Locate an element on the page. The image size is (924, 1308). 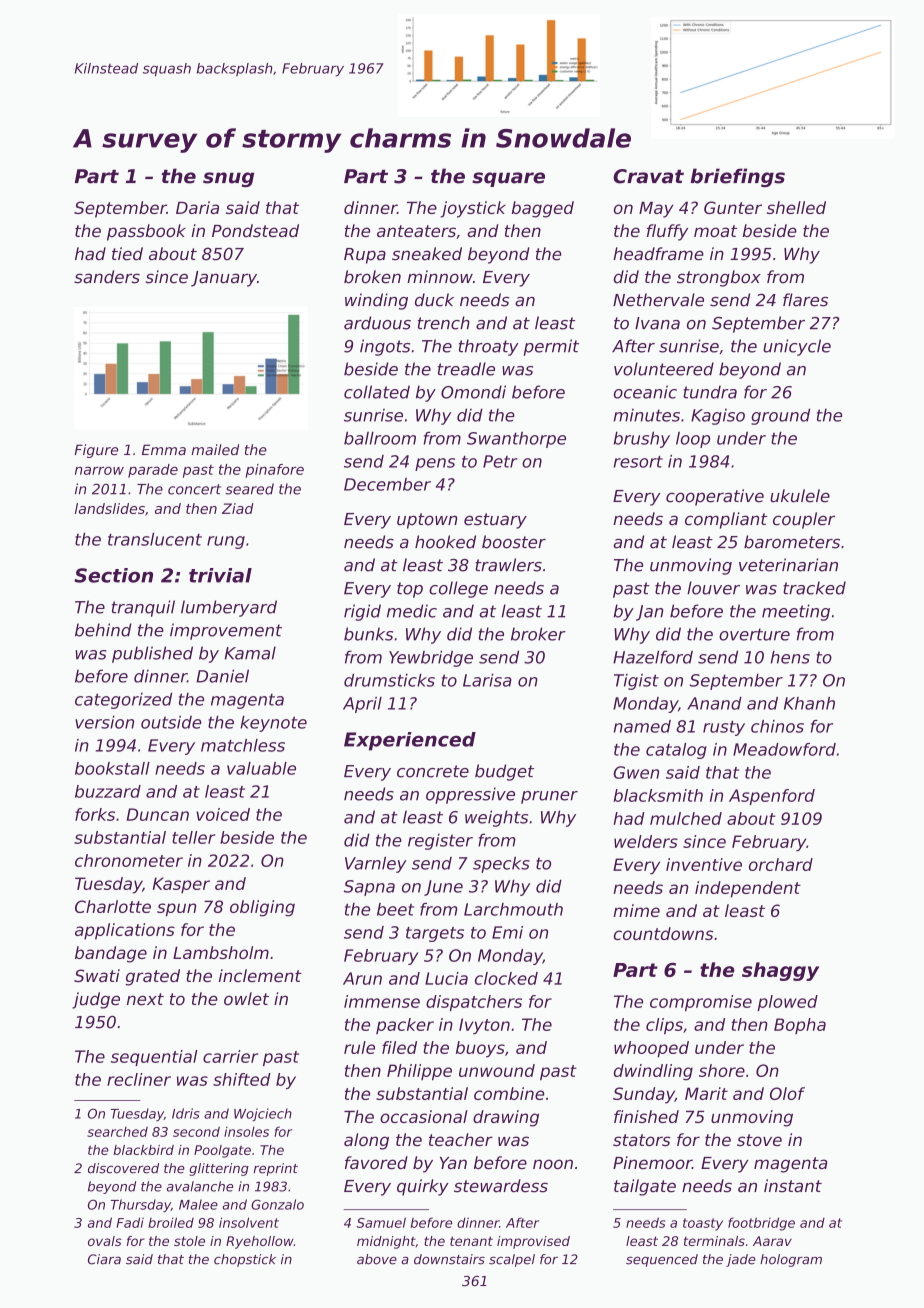
Swanthorpe is located at coordinates (516, 440).
